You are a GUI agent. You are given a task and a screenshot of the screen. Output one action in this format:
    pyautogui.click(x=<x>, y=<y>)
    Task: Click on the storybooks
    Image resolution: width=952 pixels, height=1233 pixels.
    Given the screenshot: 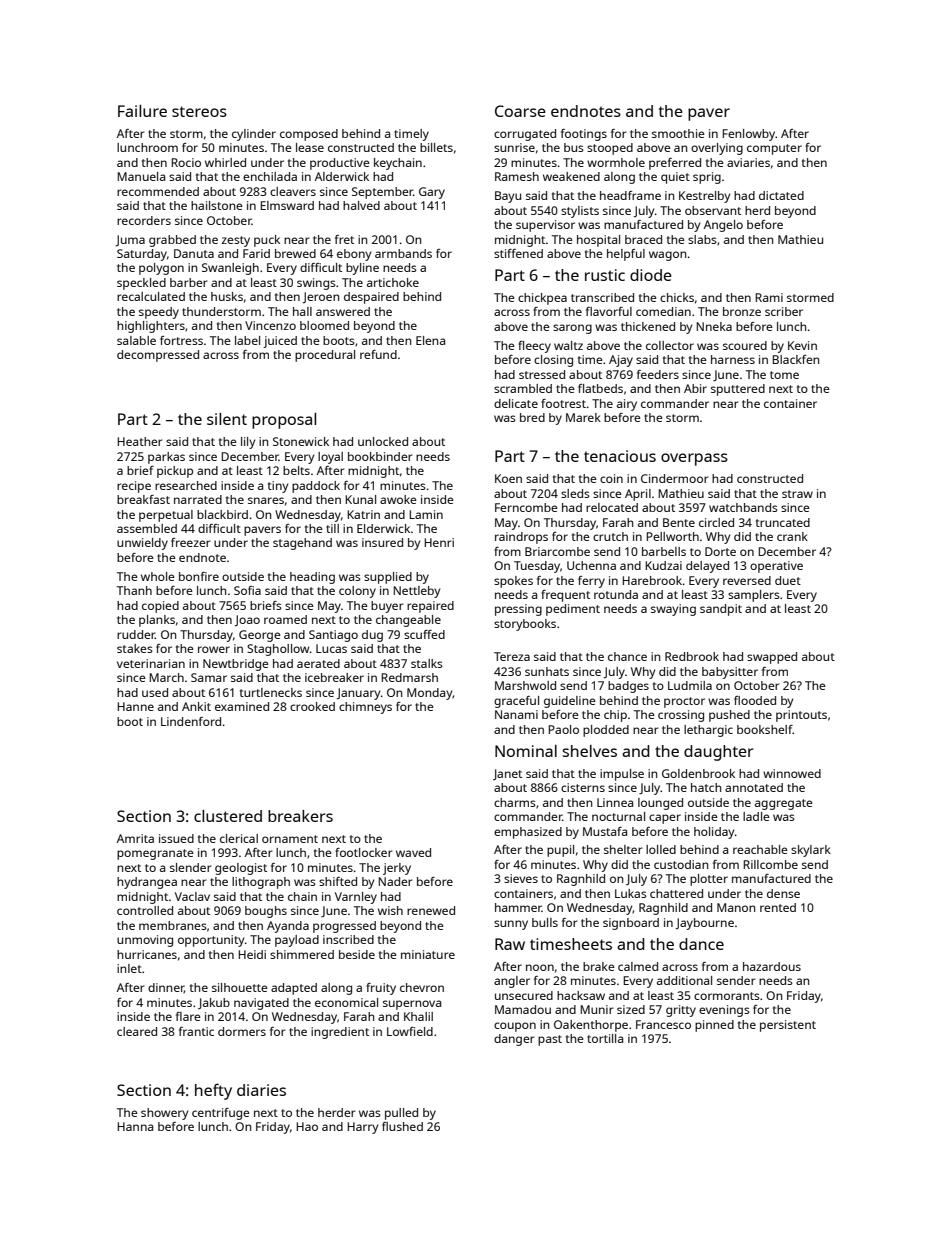 What is the action you would take?
    pyautogui.click(x=525, y=625)
